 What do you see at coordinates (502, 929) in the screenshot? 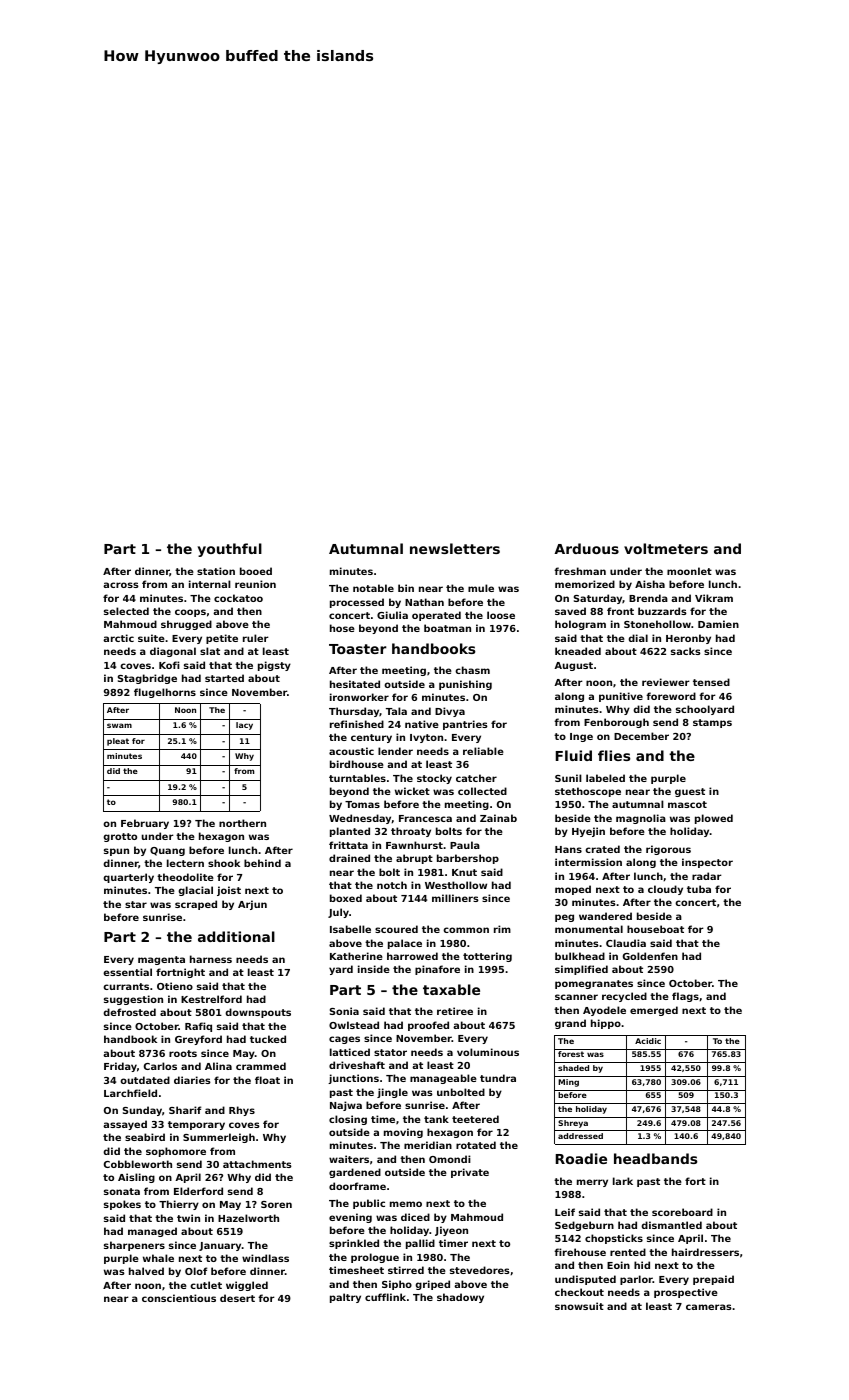
I see `rim` at bounding box center [502, 929].
